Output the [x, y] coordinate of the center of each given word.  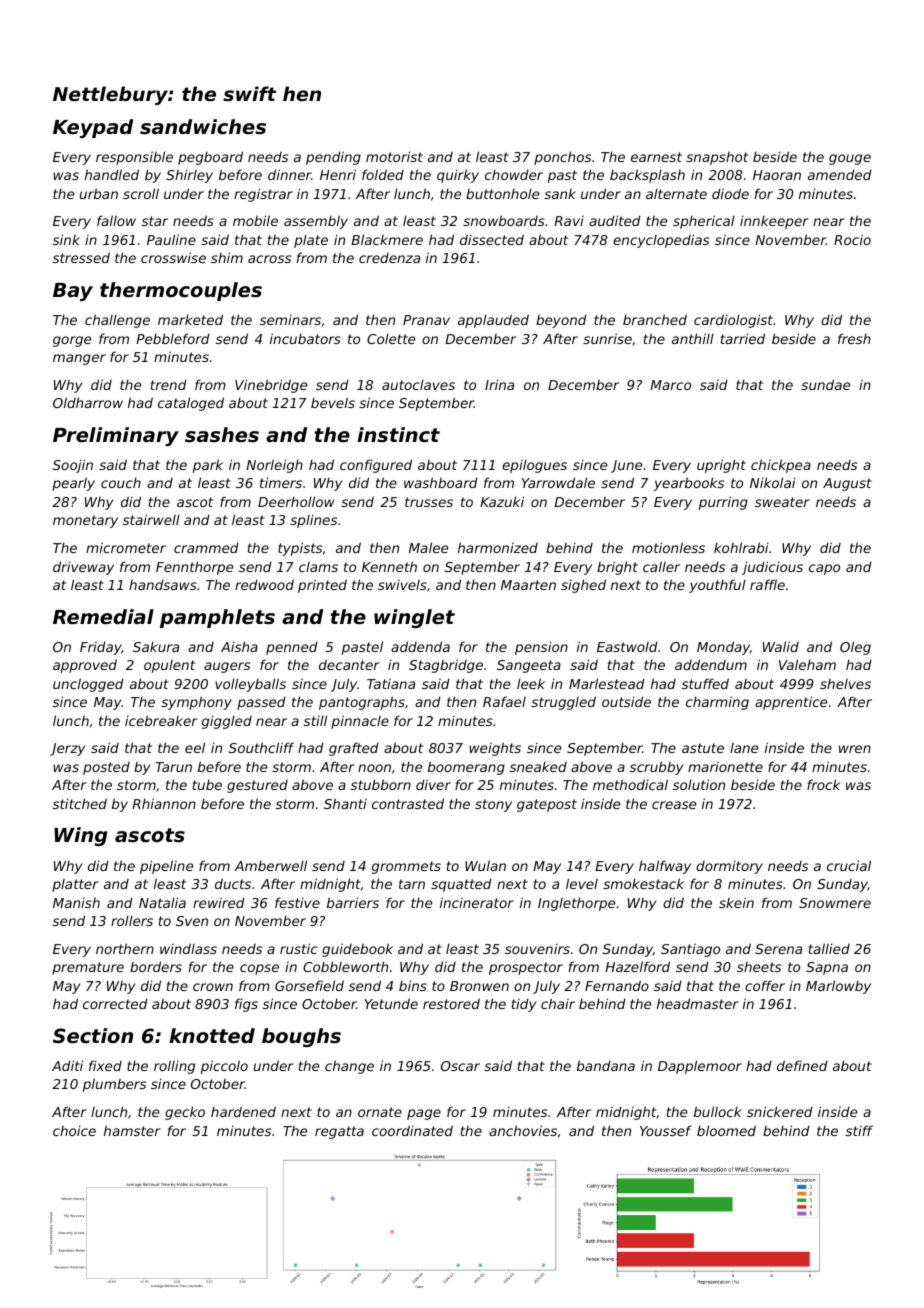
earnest [656, 157]
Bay [73, 292]
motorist [394, 156]
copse [259, 969]
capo [824, 569]
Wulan [485, 865]
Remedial [103, 616]
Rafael [504, 701]
